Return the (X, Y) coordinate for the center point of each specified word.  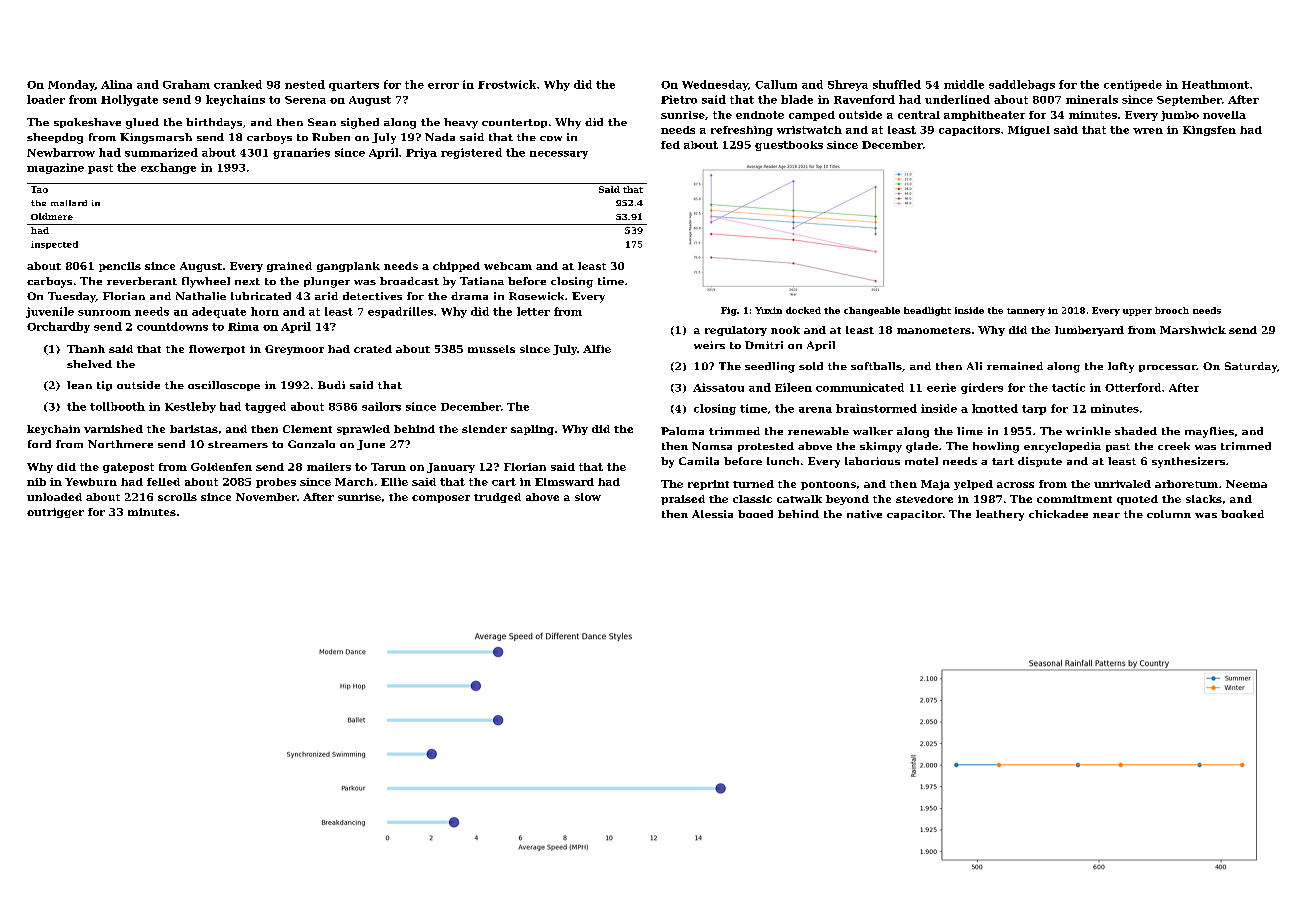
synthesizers (1188, 462)
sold (811, 366)
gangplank (348, 267)
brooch (1172, 310)
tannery (1026, 312)
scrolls (177, 497)
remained (1015, 366)
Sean (322, 122)
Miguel (1029, 131)
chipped (456, 267)
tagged (265, 407)
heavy (461, 123)
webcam (508, 266)
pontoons (828, 485)
